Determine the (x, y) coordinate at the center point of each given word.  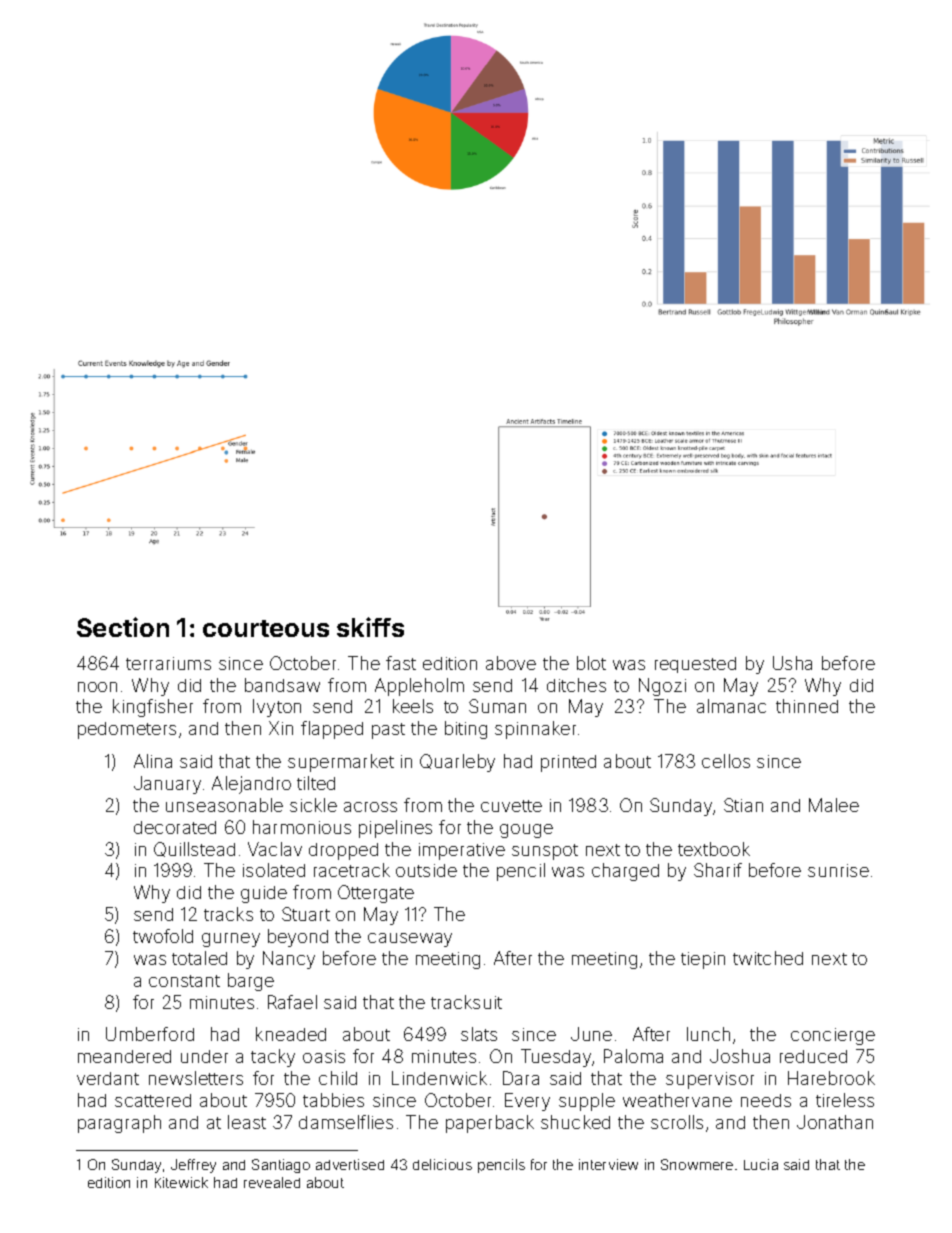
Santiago (281, 1166)
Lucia (761, 1164)
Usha (792, 663)
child (338, 1078)
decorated (175, 827)
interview (608, 1164)
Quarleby (457, 763)
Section (123, 627)
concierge (833, 1036)
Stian (743, 805)
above (511, 663)
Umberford (150, 1034)
